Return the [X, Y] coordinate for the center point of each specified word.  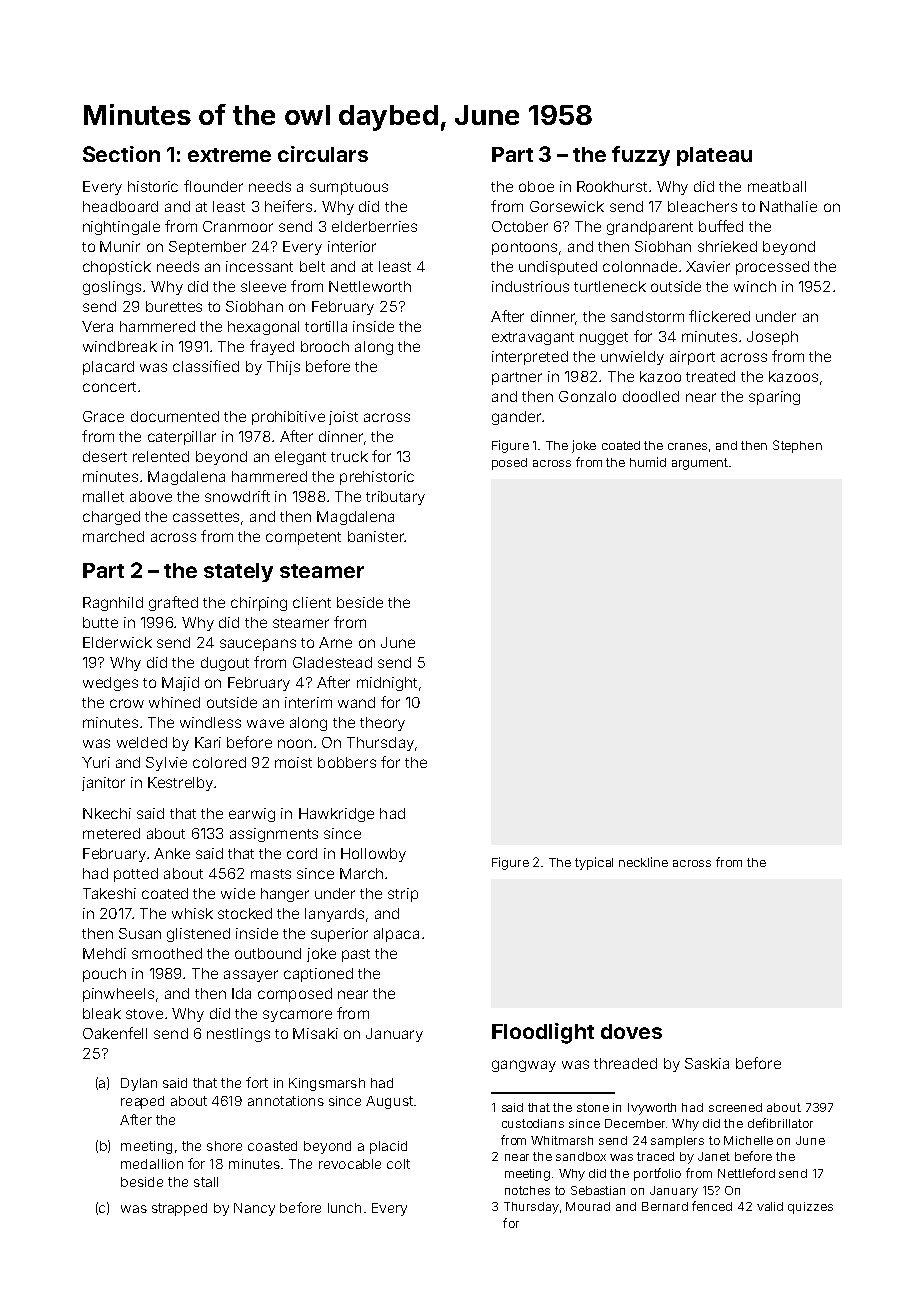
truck [349, 456]
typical [594, 863]
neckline [643, 862]
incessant [259, 266]
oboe [536, 186]
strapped [179, 1209]
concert [109, 387]
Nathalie [788, 206]
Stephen [797, 446]
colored [219, 762]
